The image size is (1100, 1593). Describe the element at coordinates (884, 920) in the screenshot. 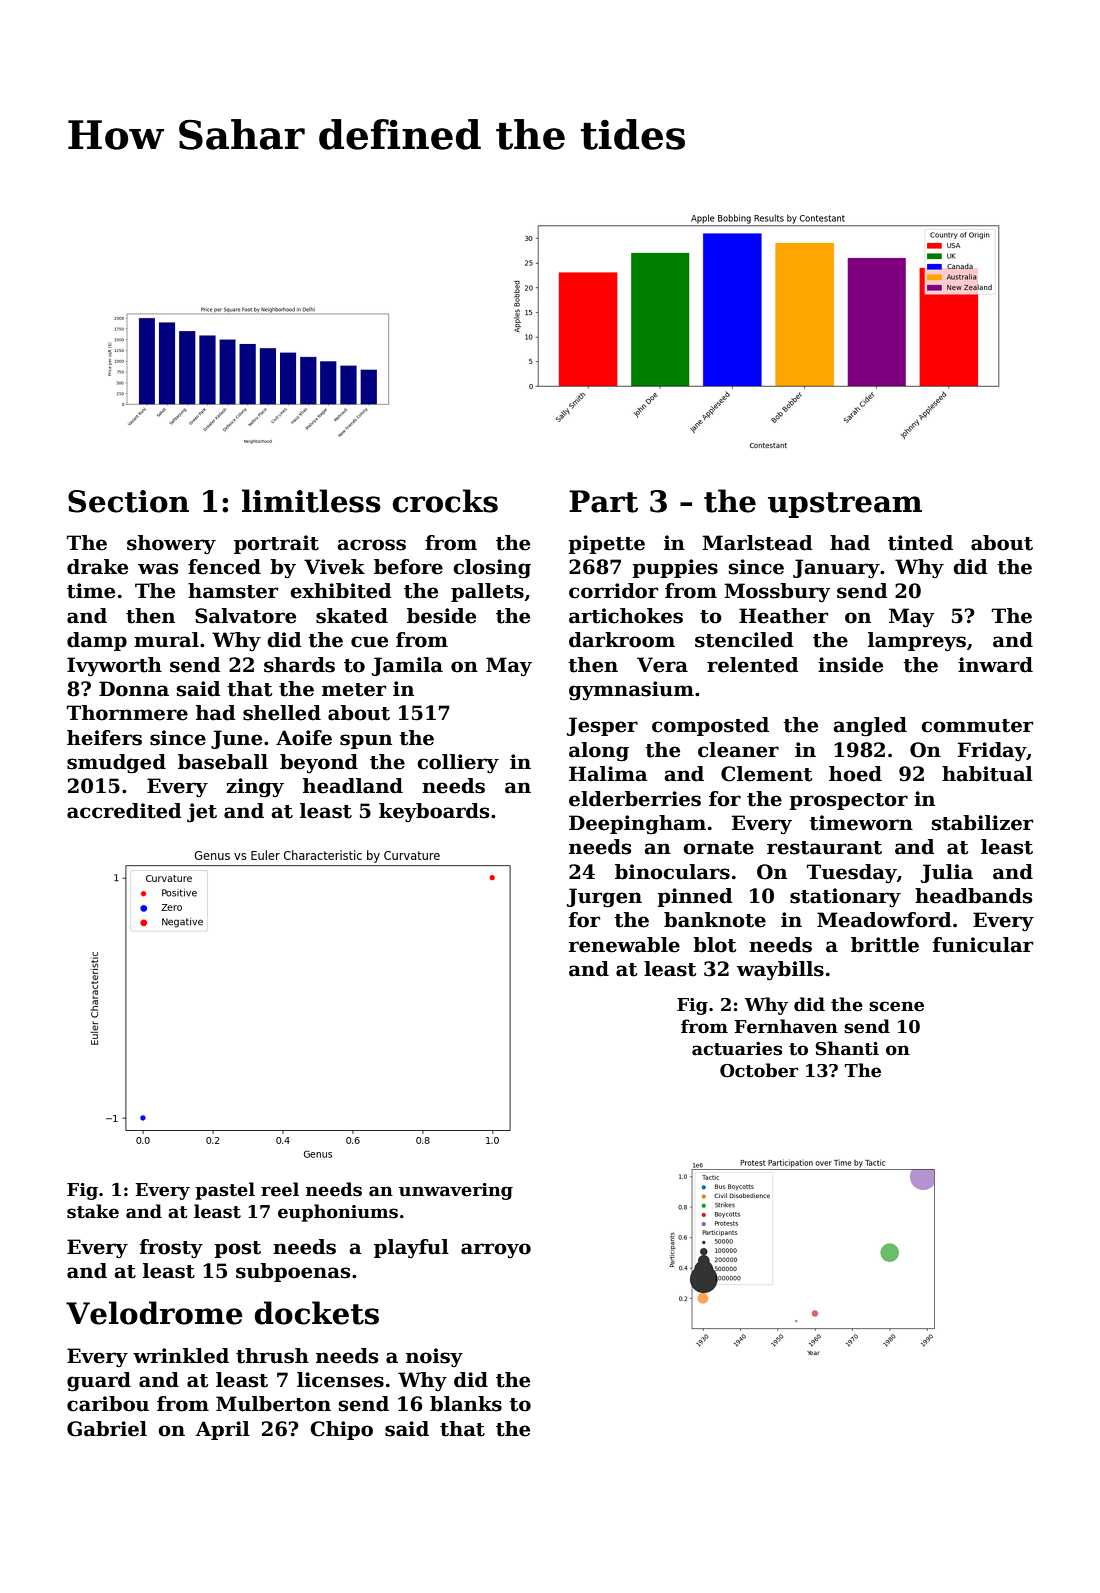

I see `Meadowford` at that location.
